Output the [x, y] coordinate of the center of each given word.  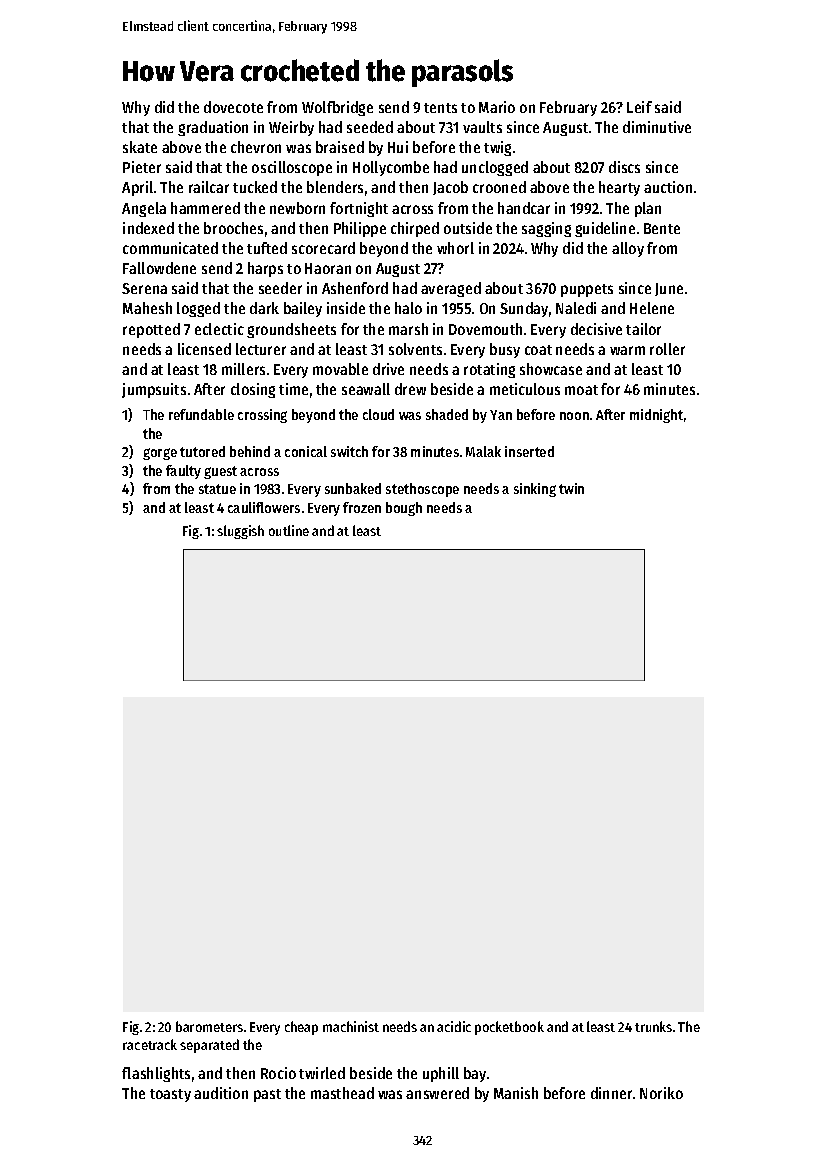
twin [571, 488]
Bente [662, 228]
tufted [267, 248]
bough [404, 509]
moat [581, 390]
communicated [170, 248]
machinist [351, 1026]
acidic [454, 1026]
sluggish [240, 532]
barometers [209, 1026]
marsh [408, 329]
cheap [301, 1028]
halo [408, 308]
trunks [653, 1026]
